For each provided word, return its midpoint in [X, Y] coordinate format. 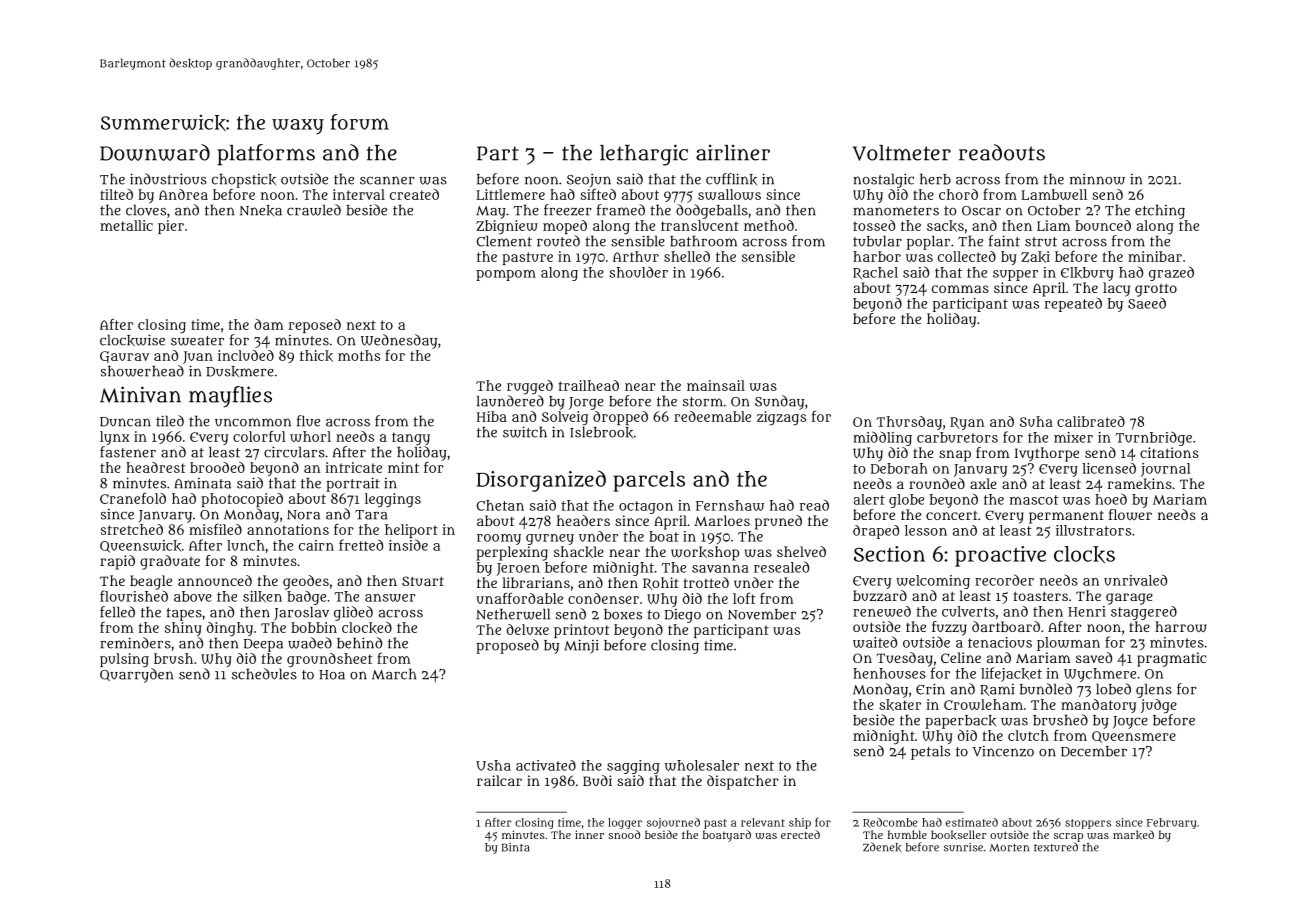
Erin [930, 689]
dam [269, 324]
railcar [499, 780]
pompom [506, 275]
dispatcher [743, 782]
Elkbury [1087, 274]
